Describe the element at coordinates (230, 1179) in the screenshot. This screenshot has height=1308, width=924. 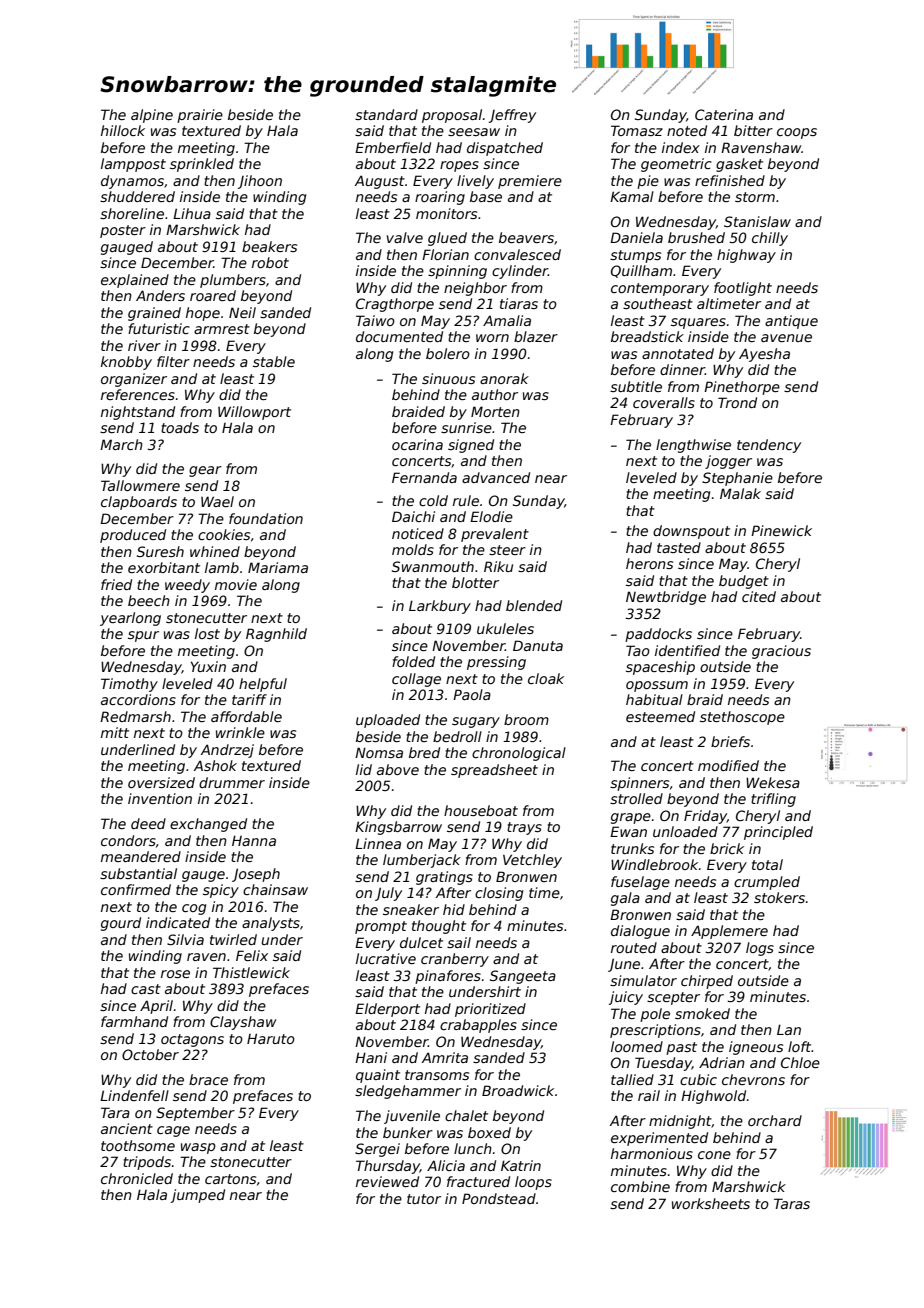
I see `cartons` at that location.
